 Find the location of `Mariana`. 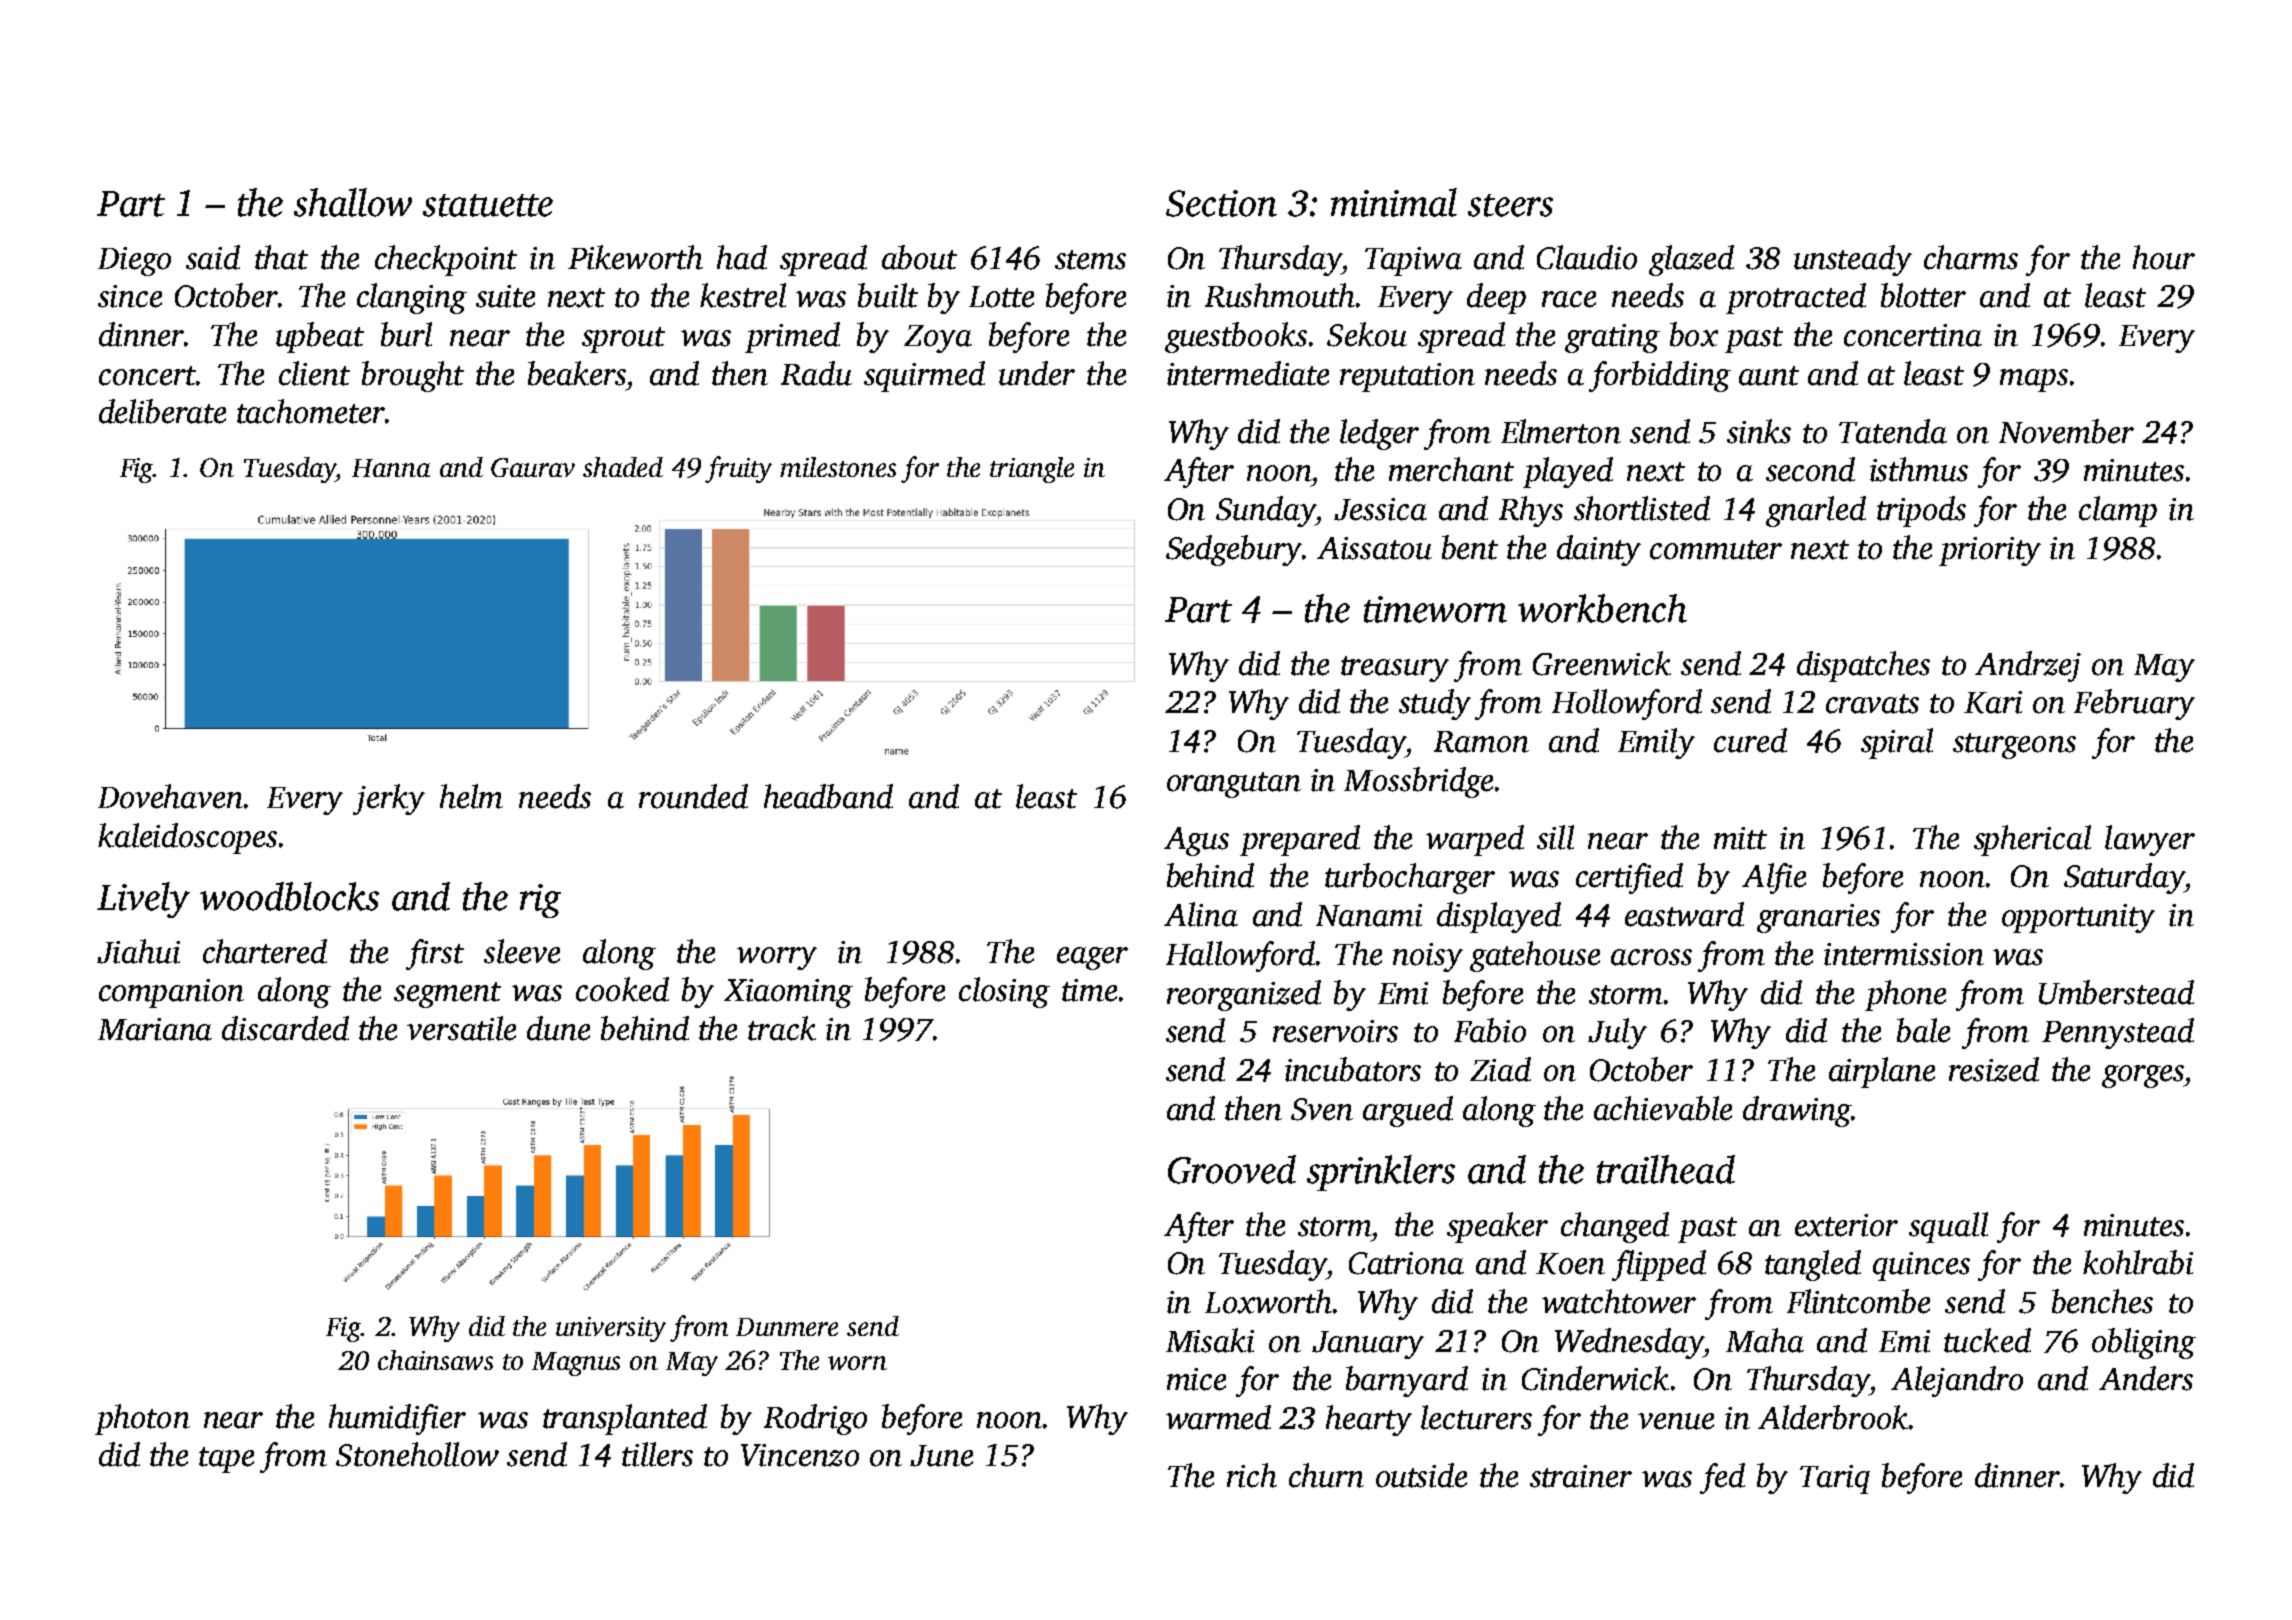

Mariana is located at coordinates (155, 1029).
